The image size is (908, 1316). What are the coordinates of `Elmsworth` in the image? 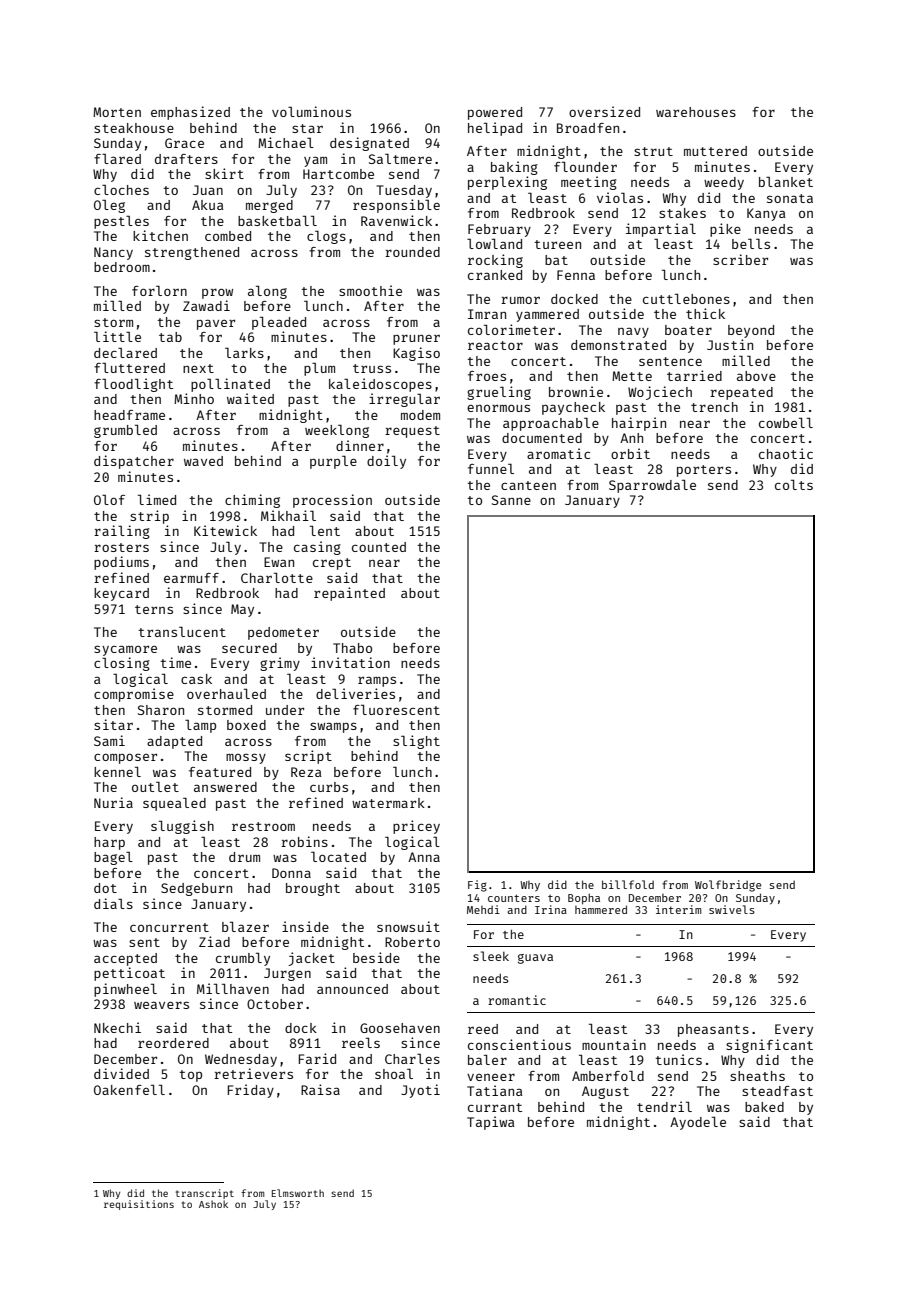 It's located at (298, 1193).
